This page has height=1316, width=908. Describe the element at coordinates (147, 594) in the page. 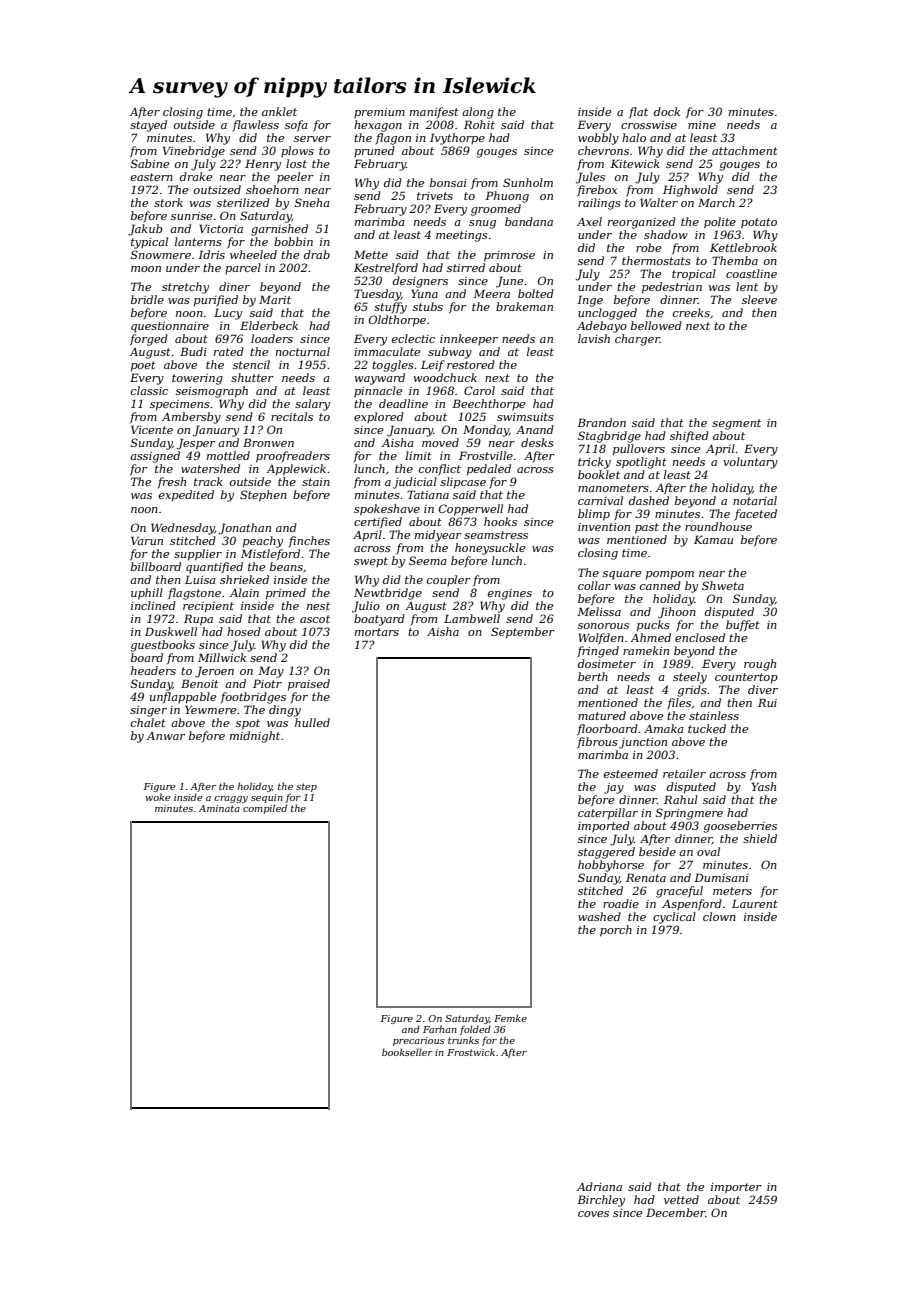

I see `uphill` at that location.
